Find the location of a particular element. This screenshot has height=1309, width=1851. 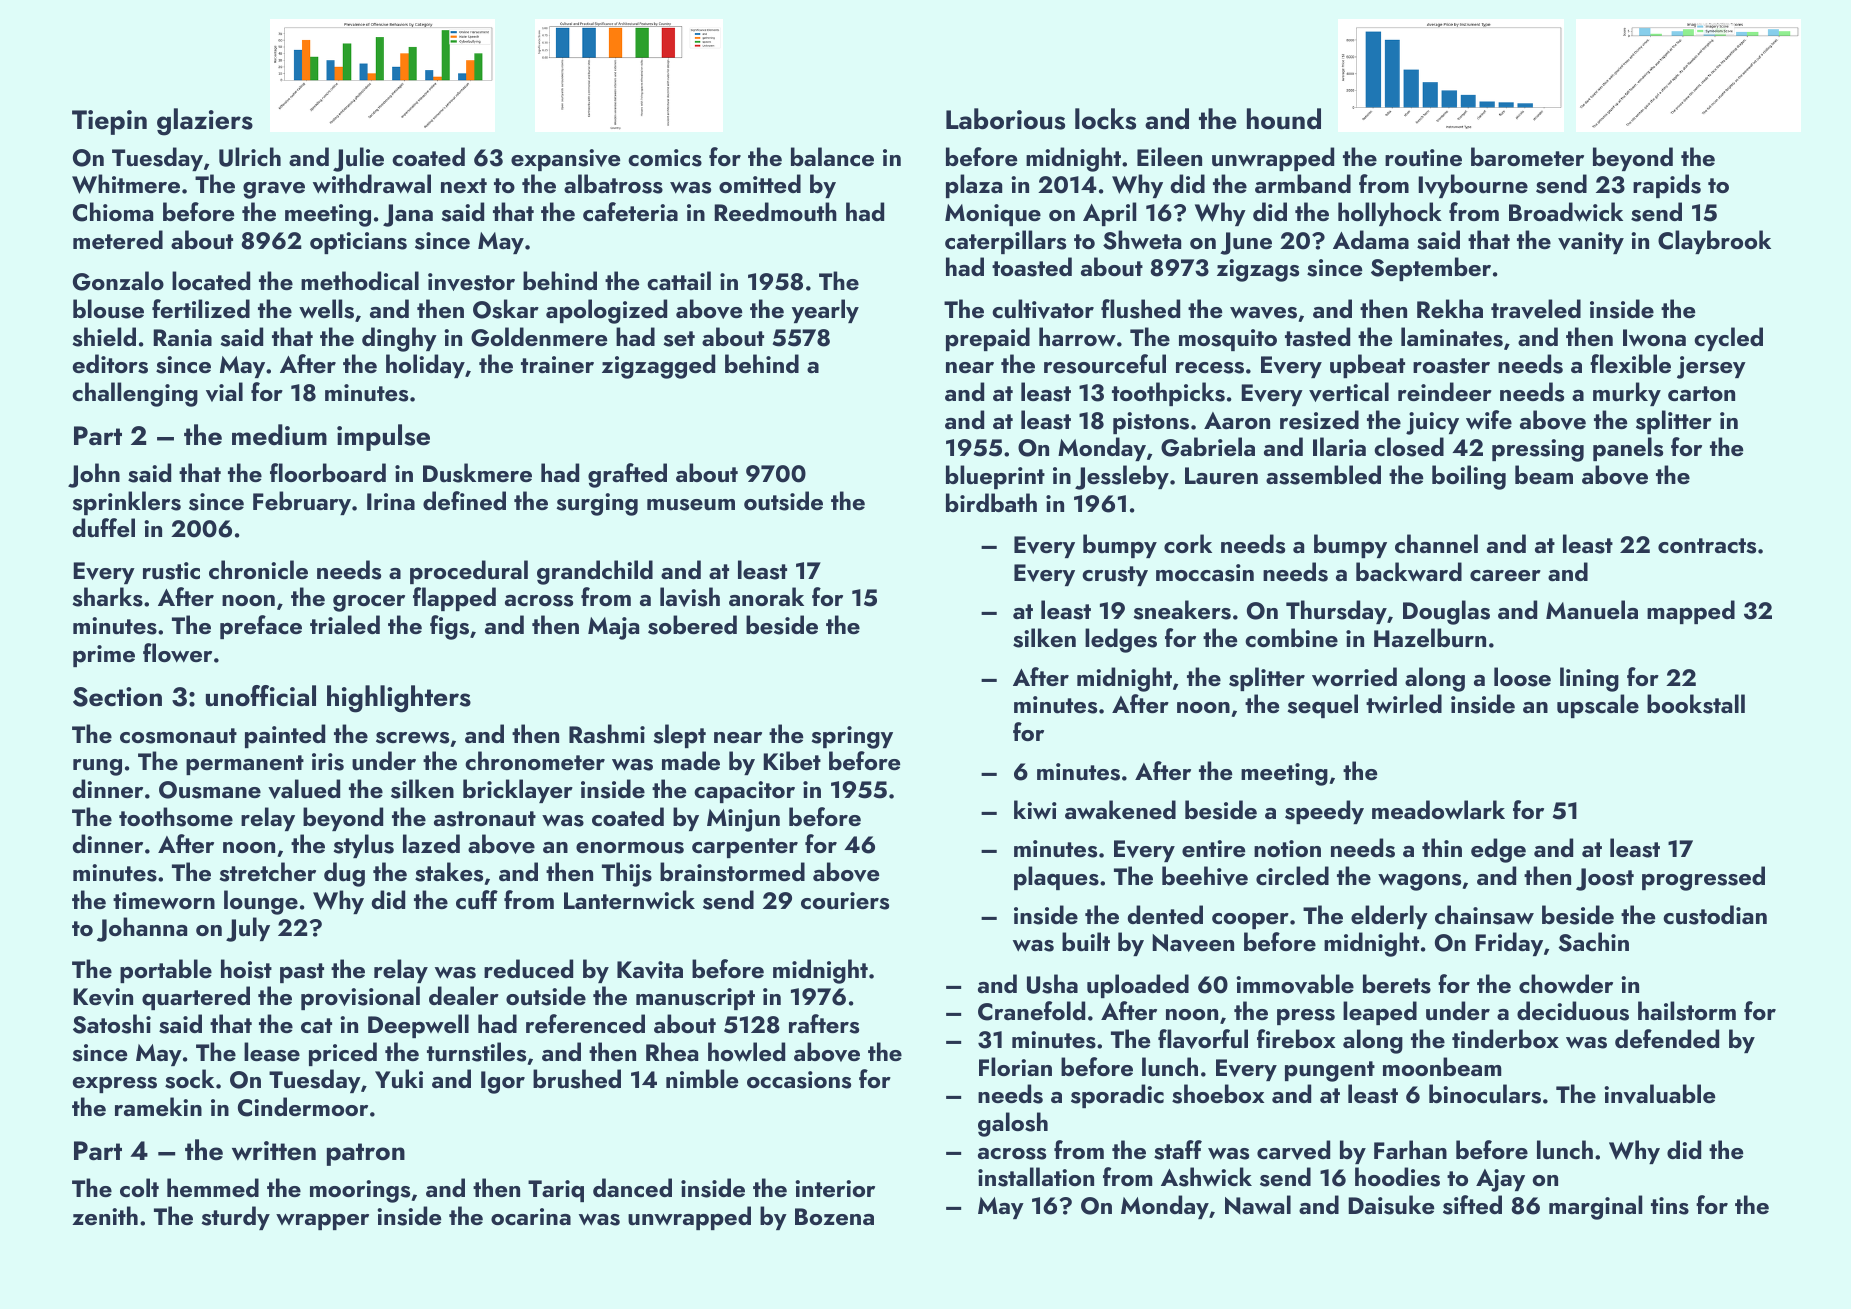

grocer is located at coordinates (369, 603).
